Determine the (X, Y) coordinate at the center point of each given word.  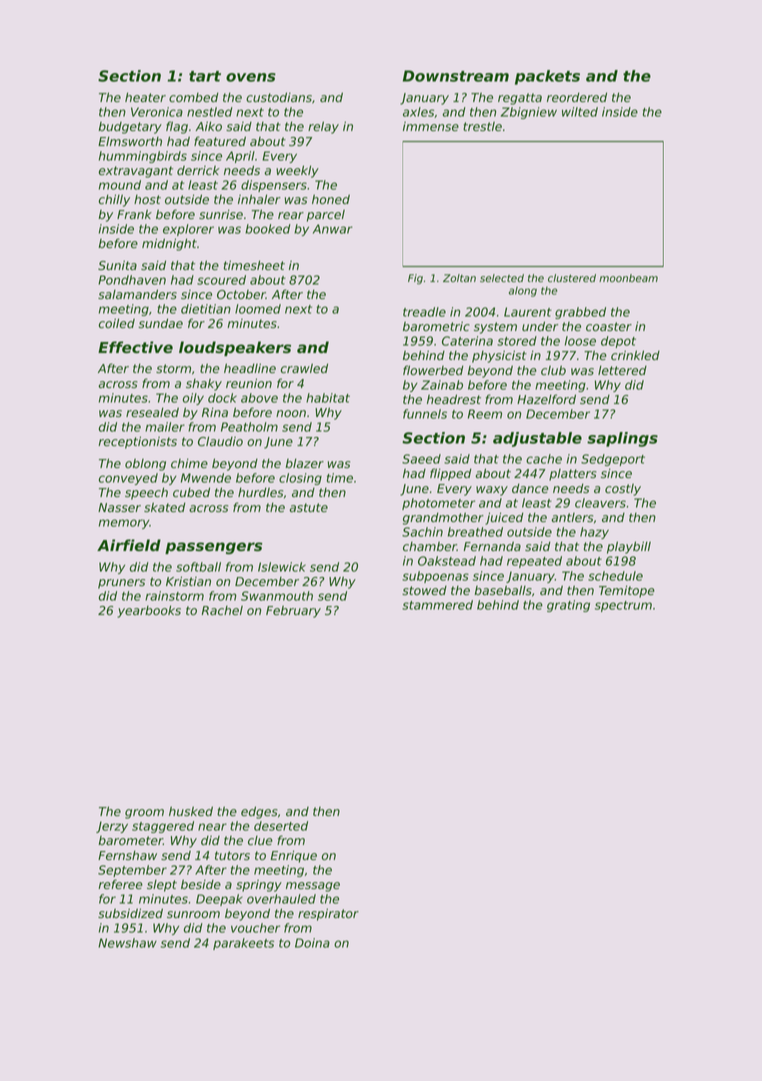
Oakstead (447, 561)
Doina (312, 943)
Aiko (208, 126)
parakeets (243, 944)
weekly (297, 171)
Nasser (119, 508)
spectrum (623, 606)
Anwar (333, 229)
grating (568, 606)
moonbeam (628, 278)
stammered (437, 605)
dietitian (206, 309)
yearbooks (149, 611)
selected (502, 278)
